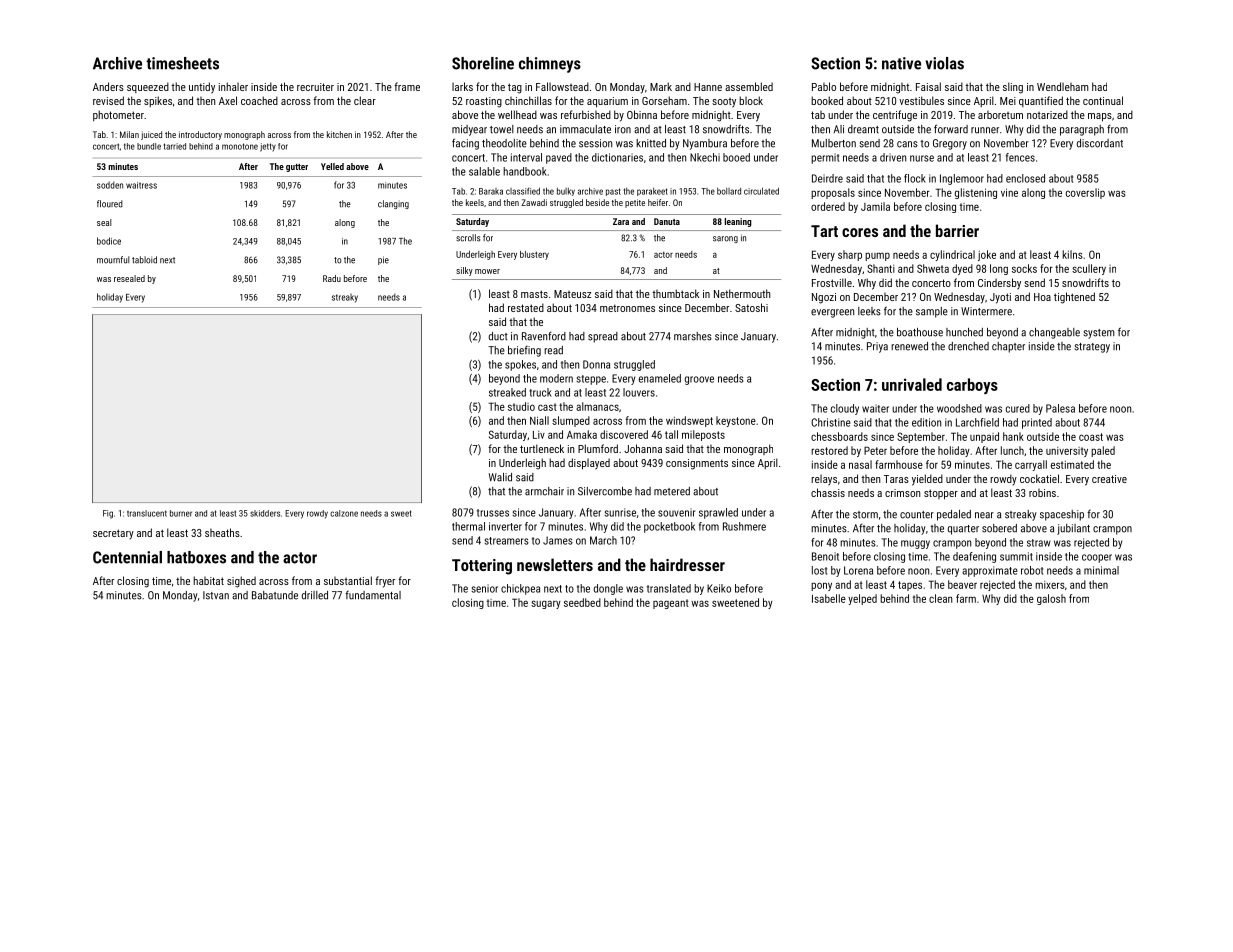  What do you see at coordinates (1073, 529) in the screenshot?
I see `jubilant` at bounding box center [1073, 529].
